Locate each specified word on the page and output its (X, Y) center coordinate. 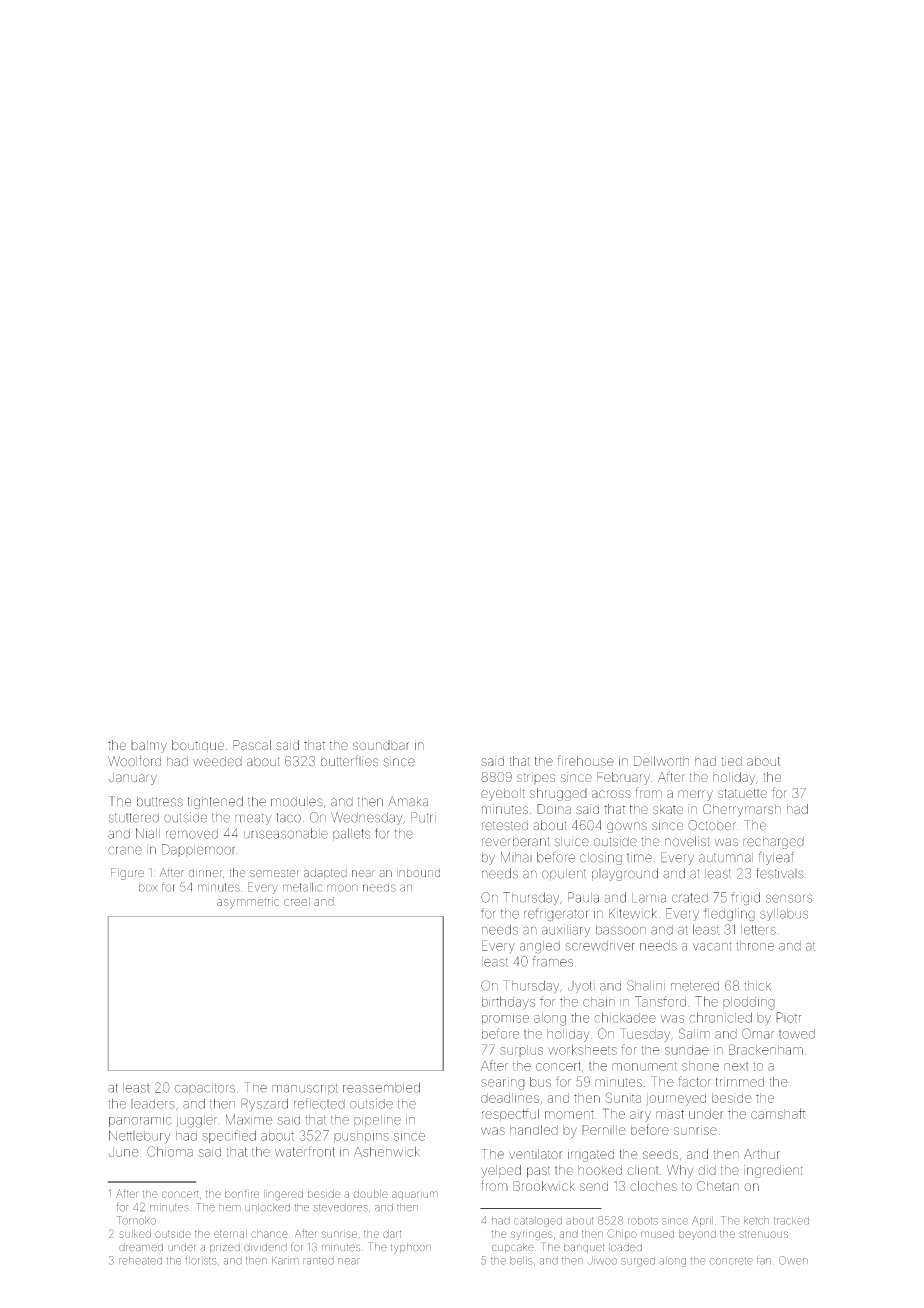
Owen (793, 1260)
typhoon (411, 1248)
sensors (789, 898)
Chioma (170, 1151)
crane (125, 850)
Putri (423, 817)
